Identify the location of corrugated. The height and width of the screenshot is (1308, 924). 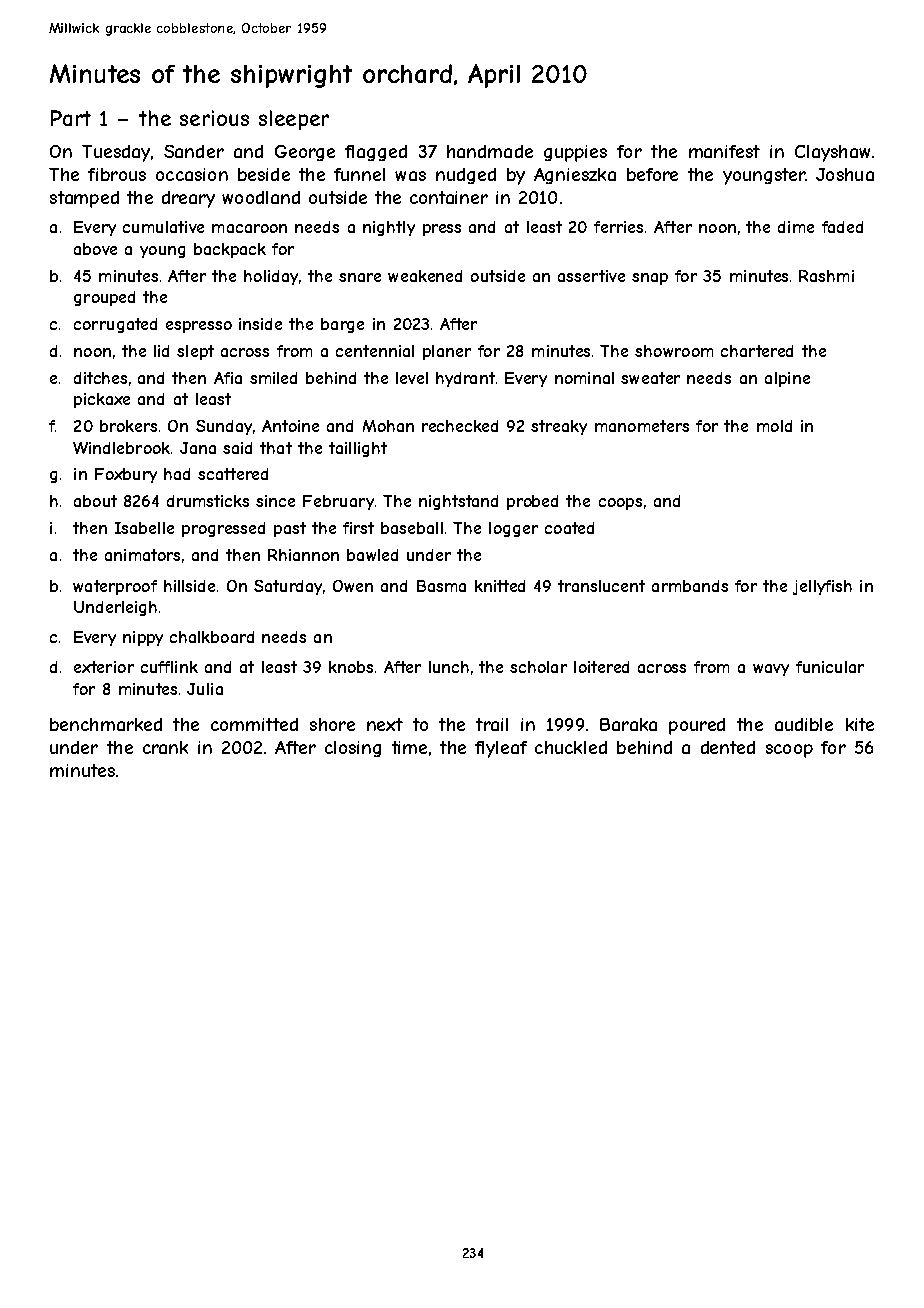
(115, 325).
